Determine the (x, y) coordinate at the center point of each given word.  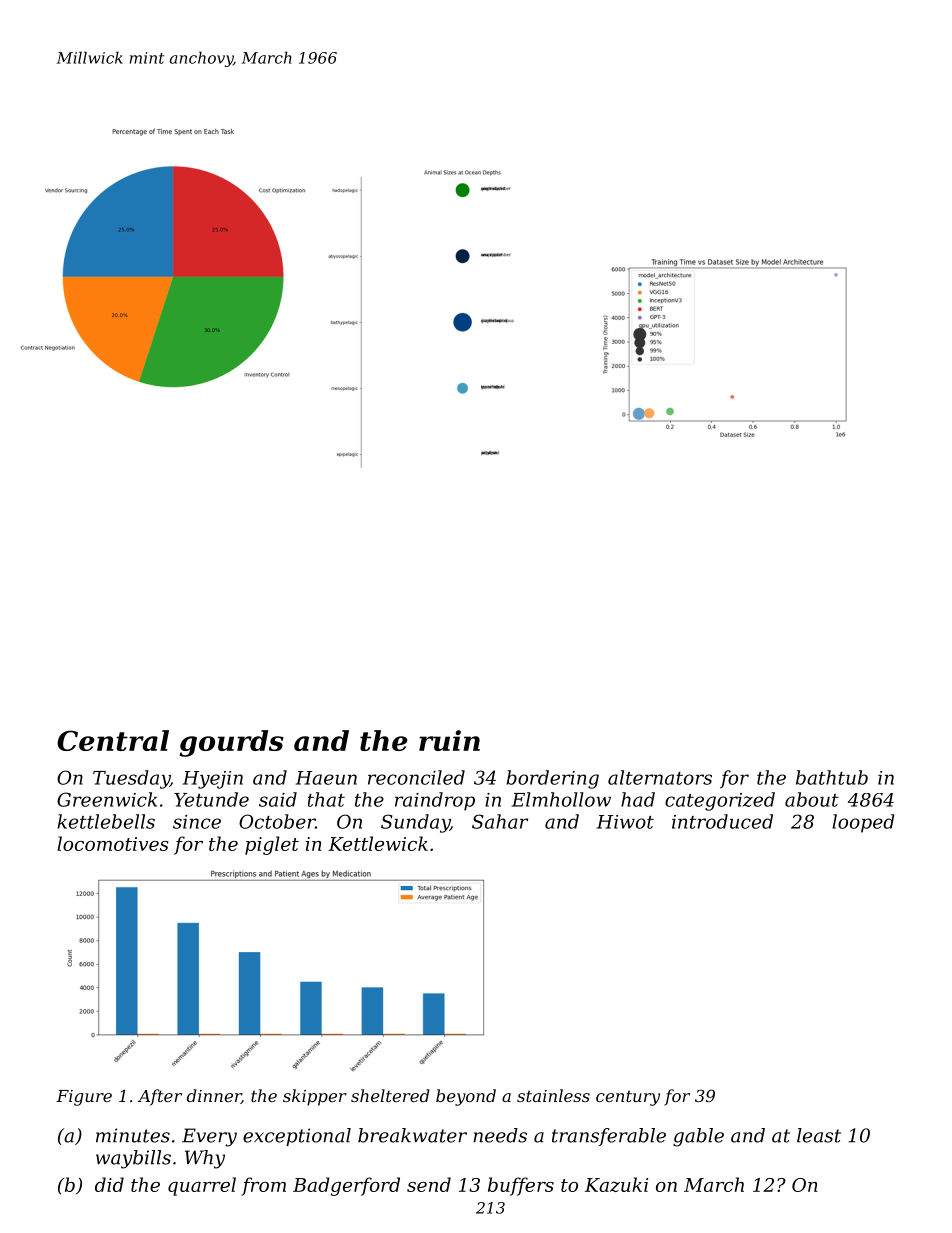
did (109, 1184)
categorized (720, 801)
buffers (521, 1186)
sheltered (390, 1095)
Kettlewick (378, 843)
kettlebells (106, 821)
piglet (272, 845)
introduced (722, 821)
